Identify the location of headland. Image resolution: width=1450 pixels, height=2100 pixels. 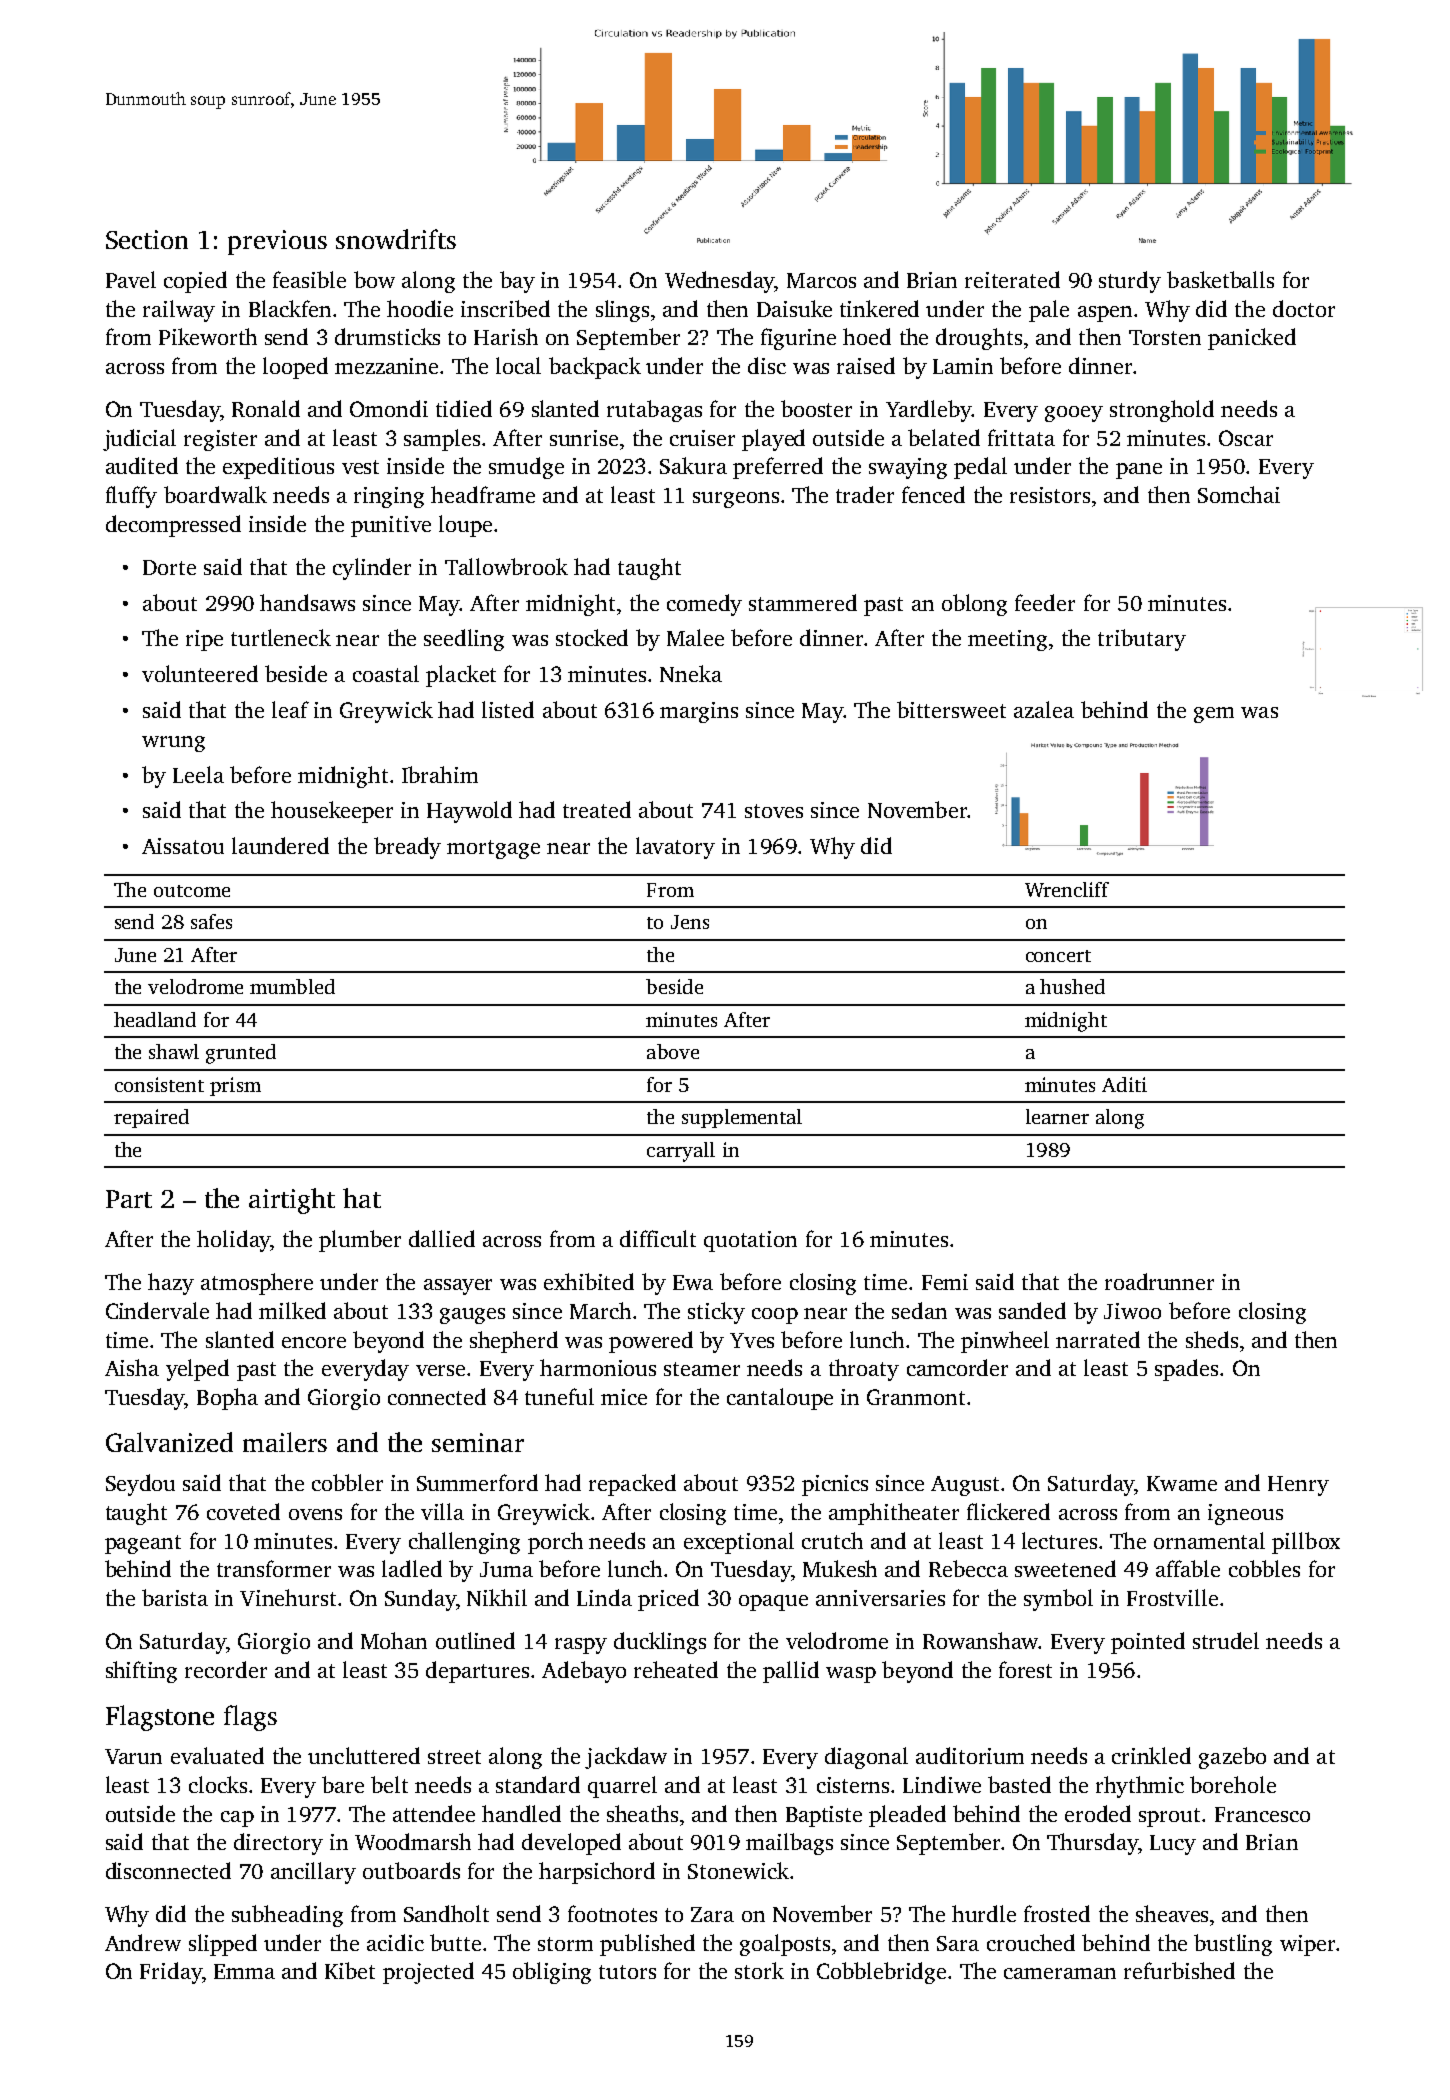
(155, 1019).
